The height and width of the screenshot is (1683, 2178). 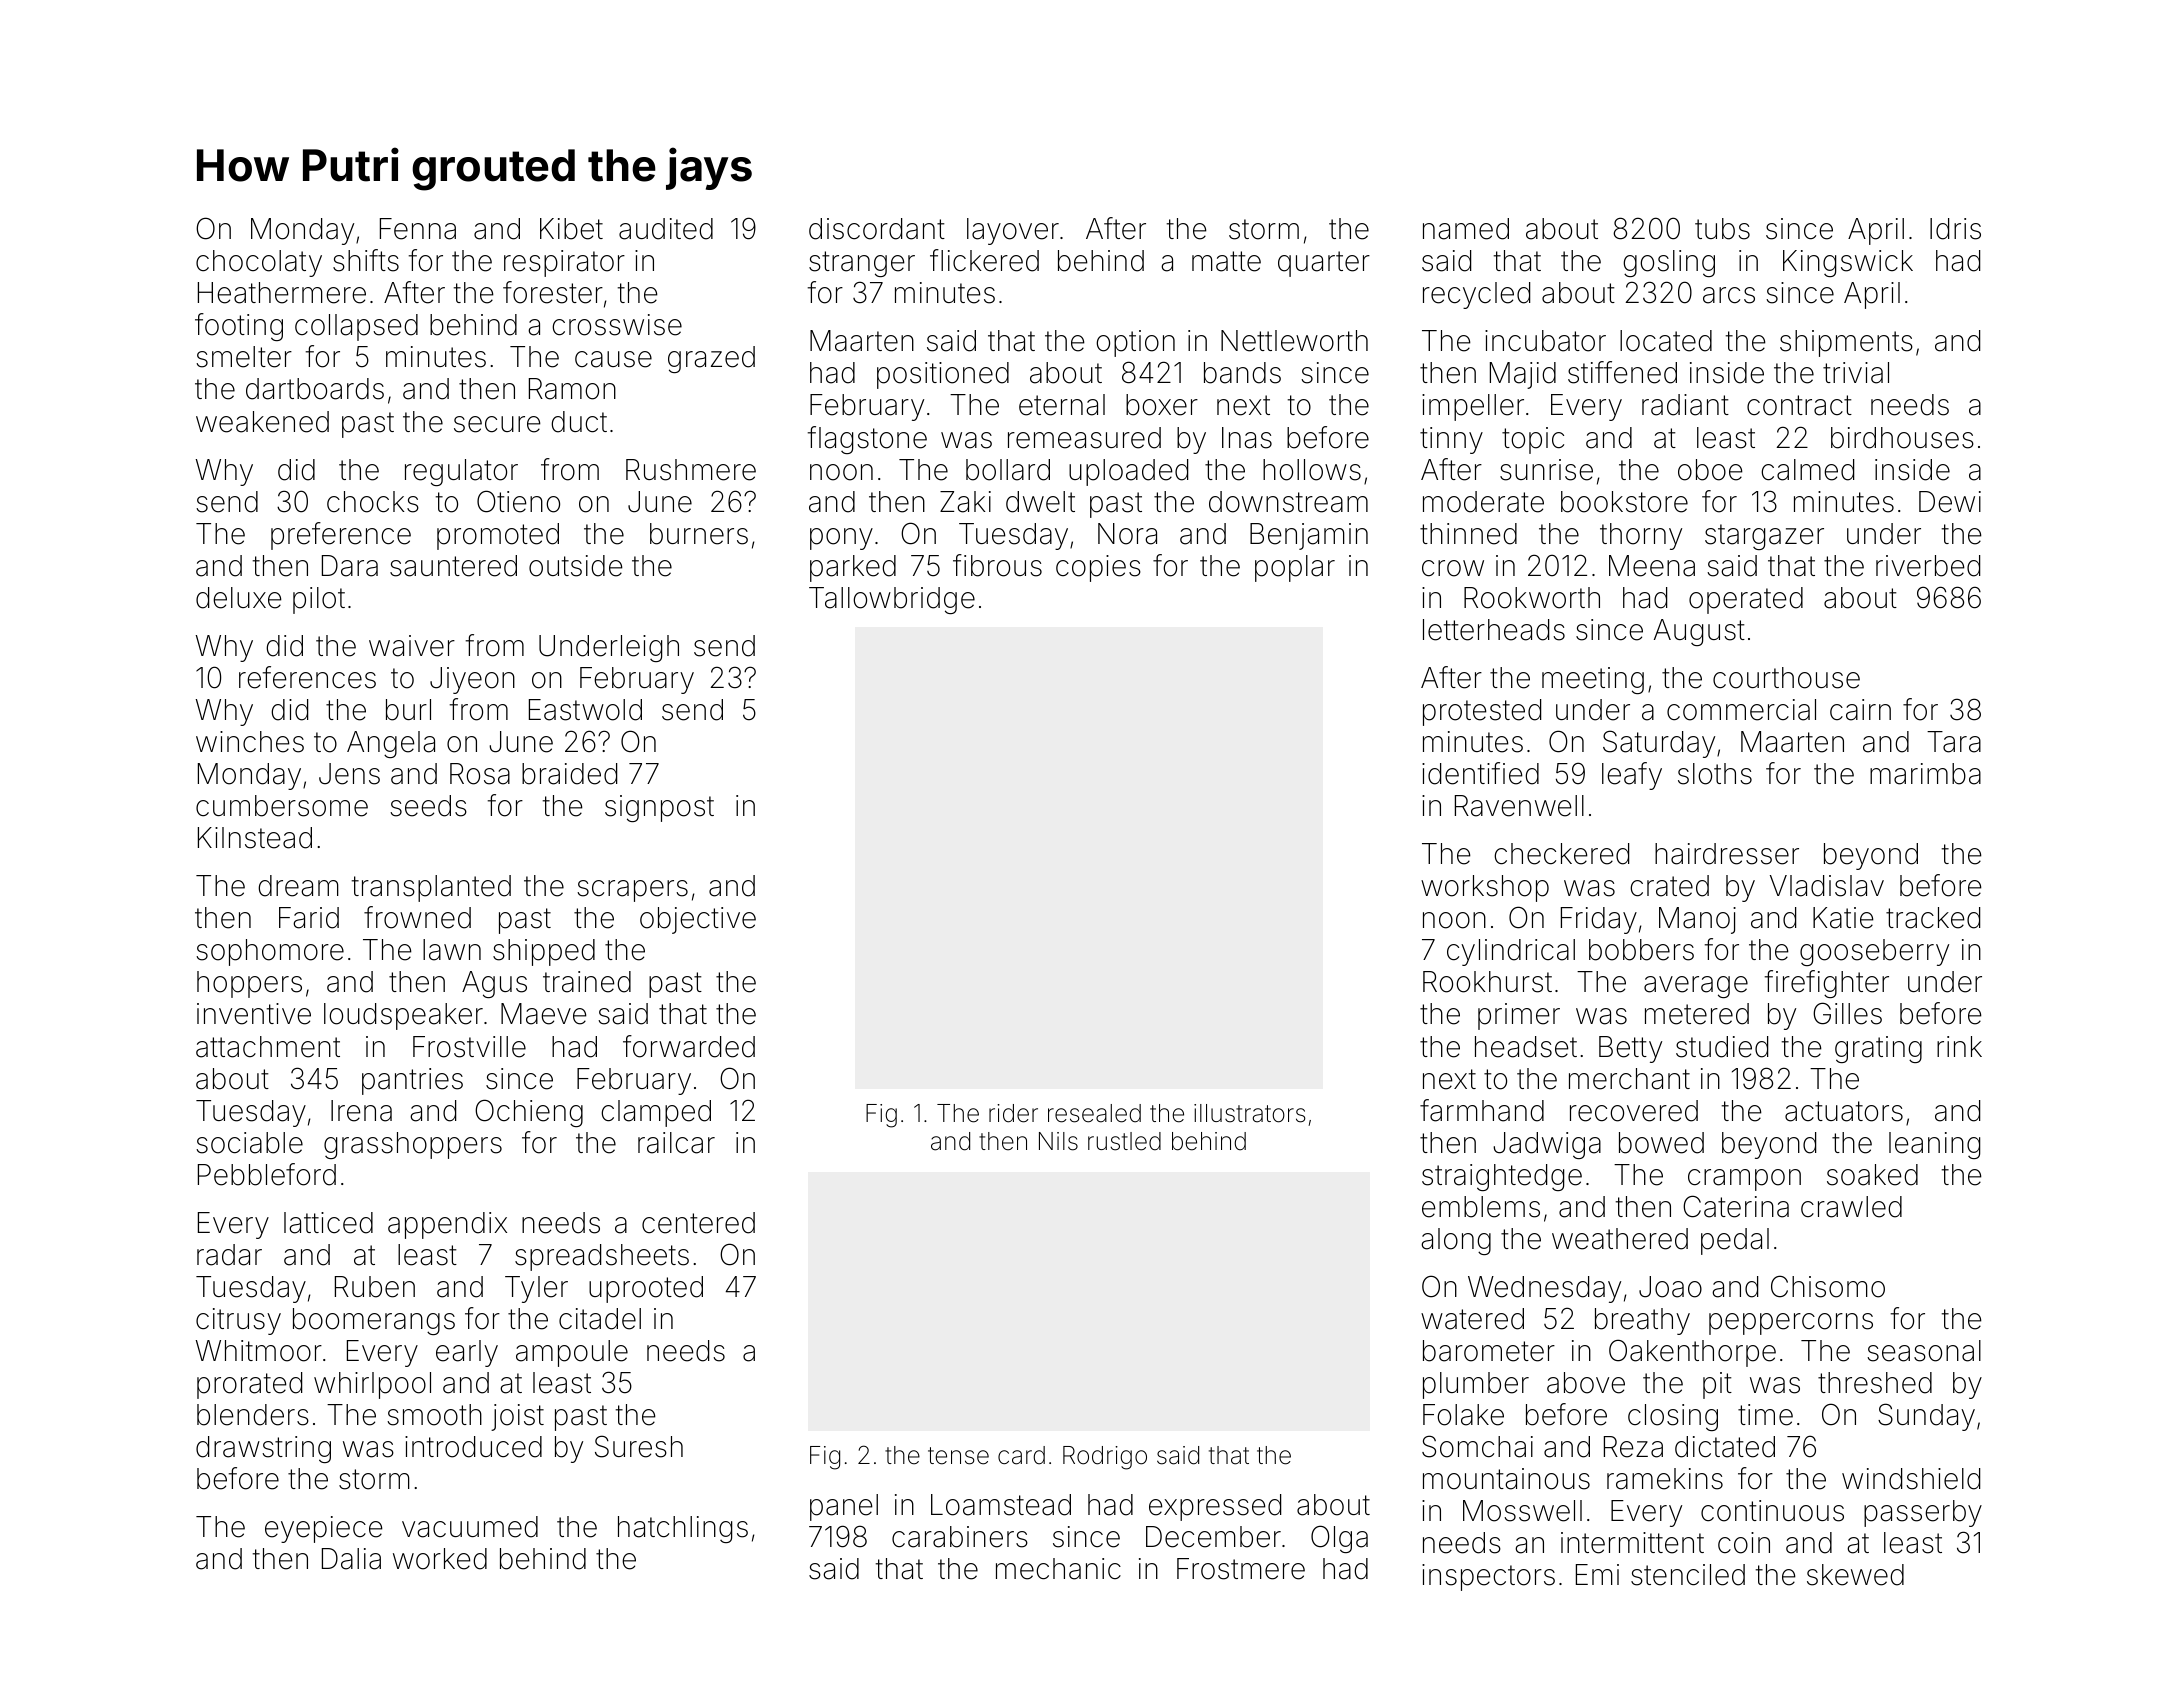 I want to click on illustrators, so click(x=1250, y=1113).
